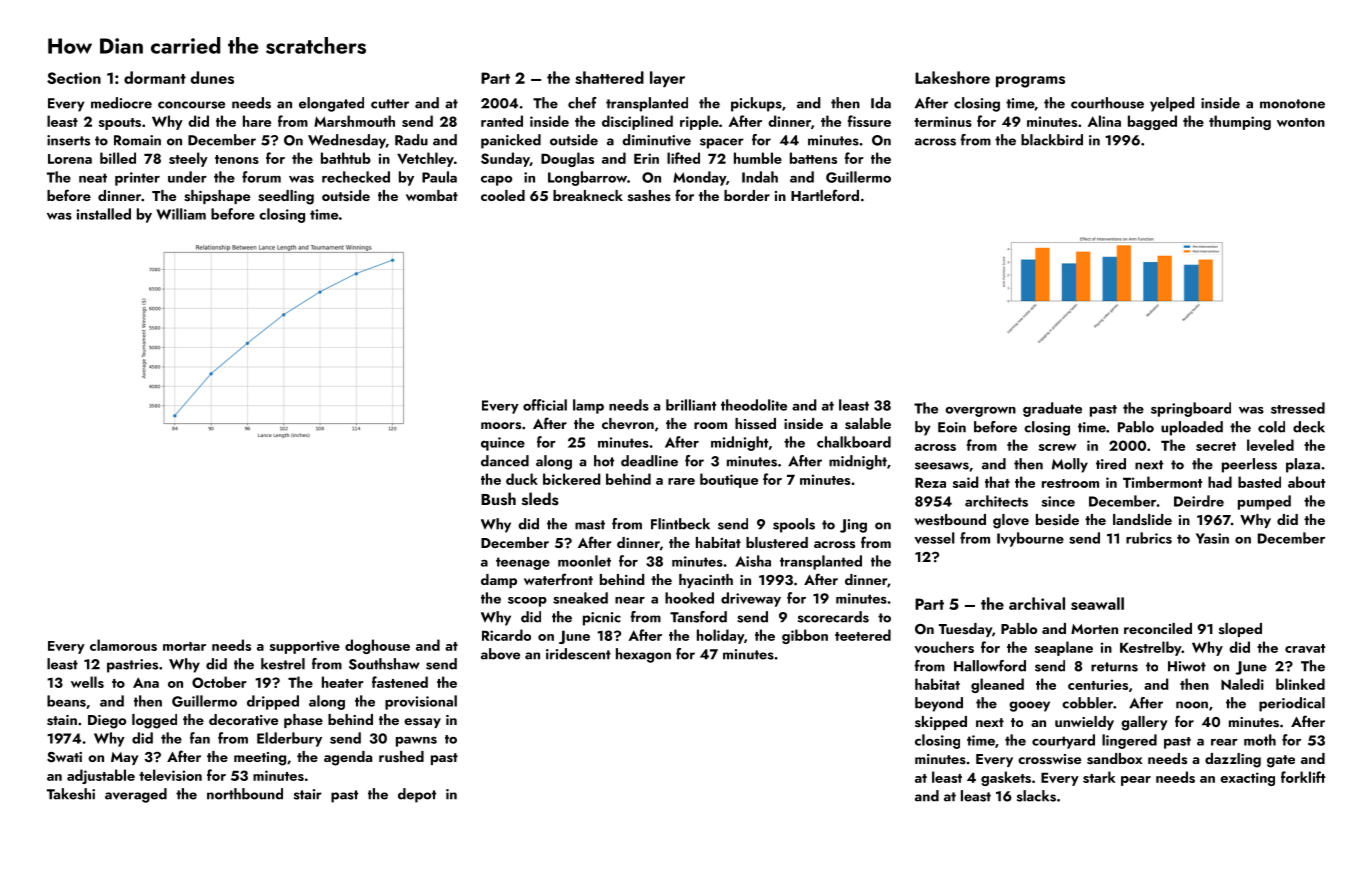  Describe the element at coordinates (1030, 82) in the screenshot. I see `programs` at that location.
